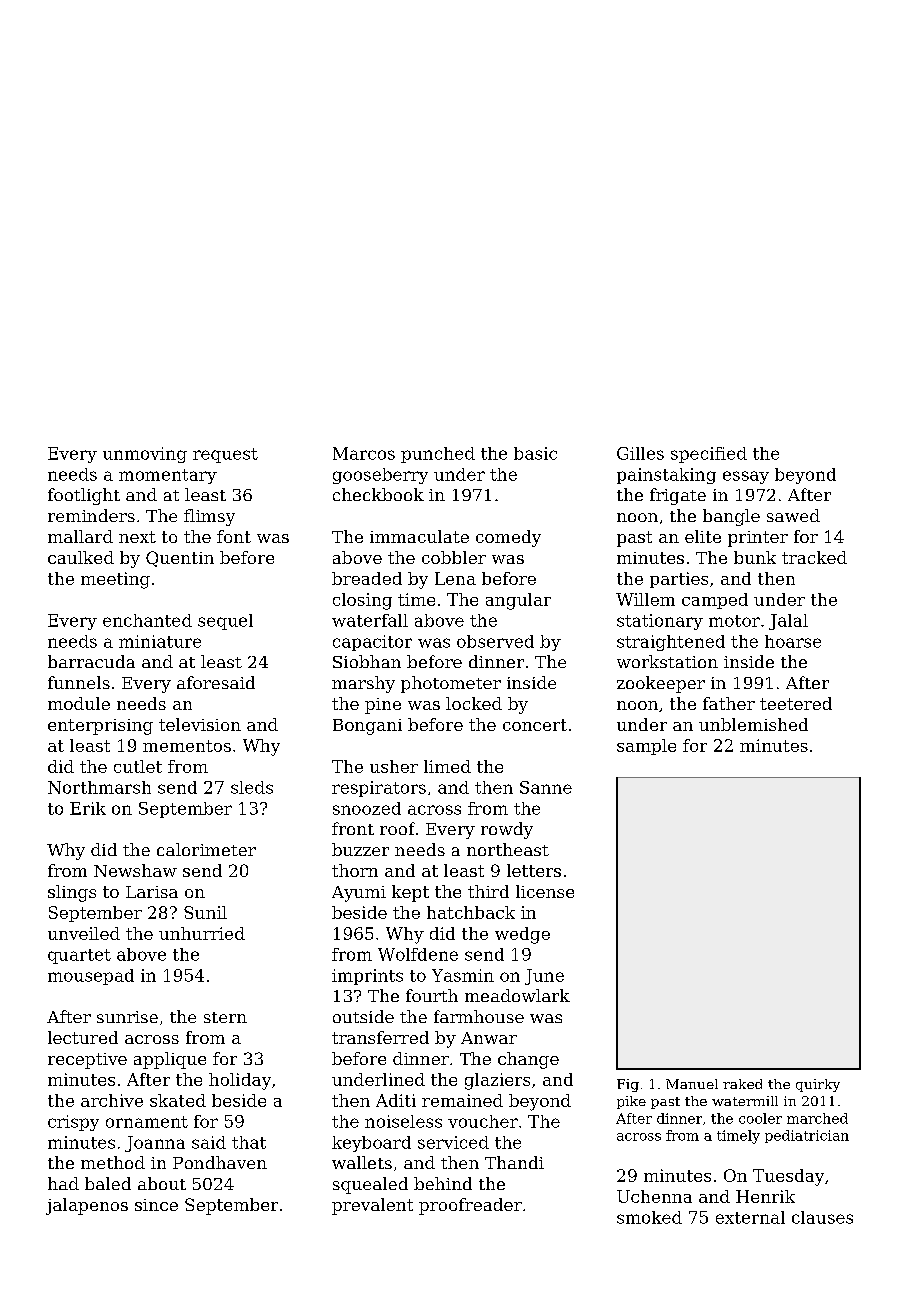  I want to click on request, so click(225, 455).
